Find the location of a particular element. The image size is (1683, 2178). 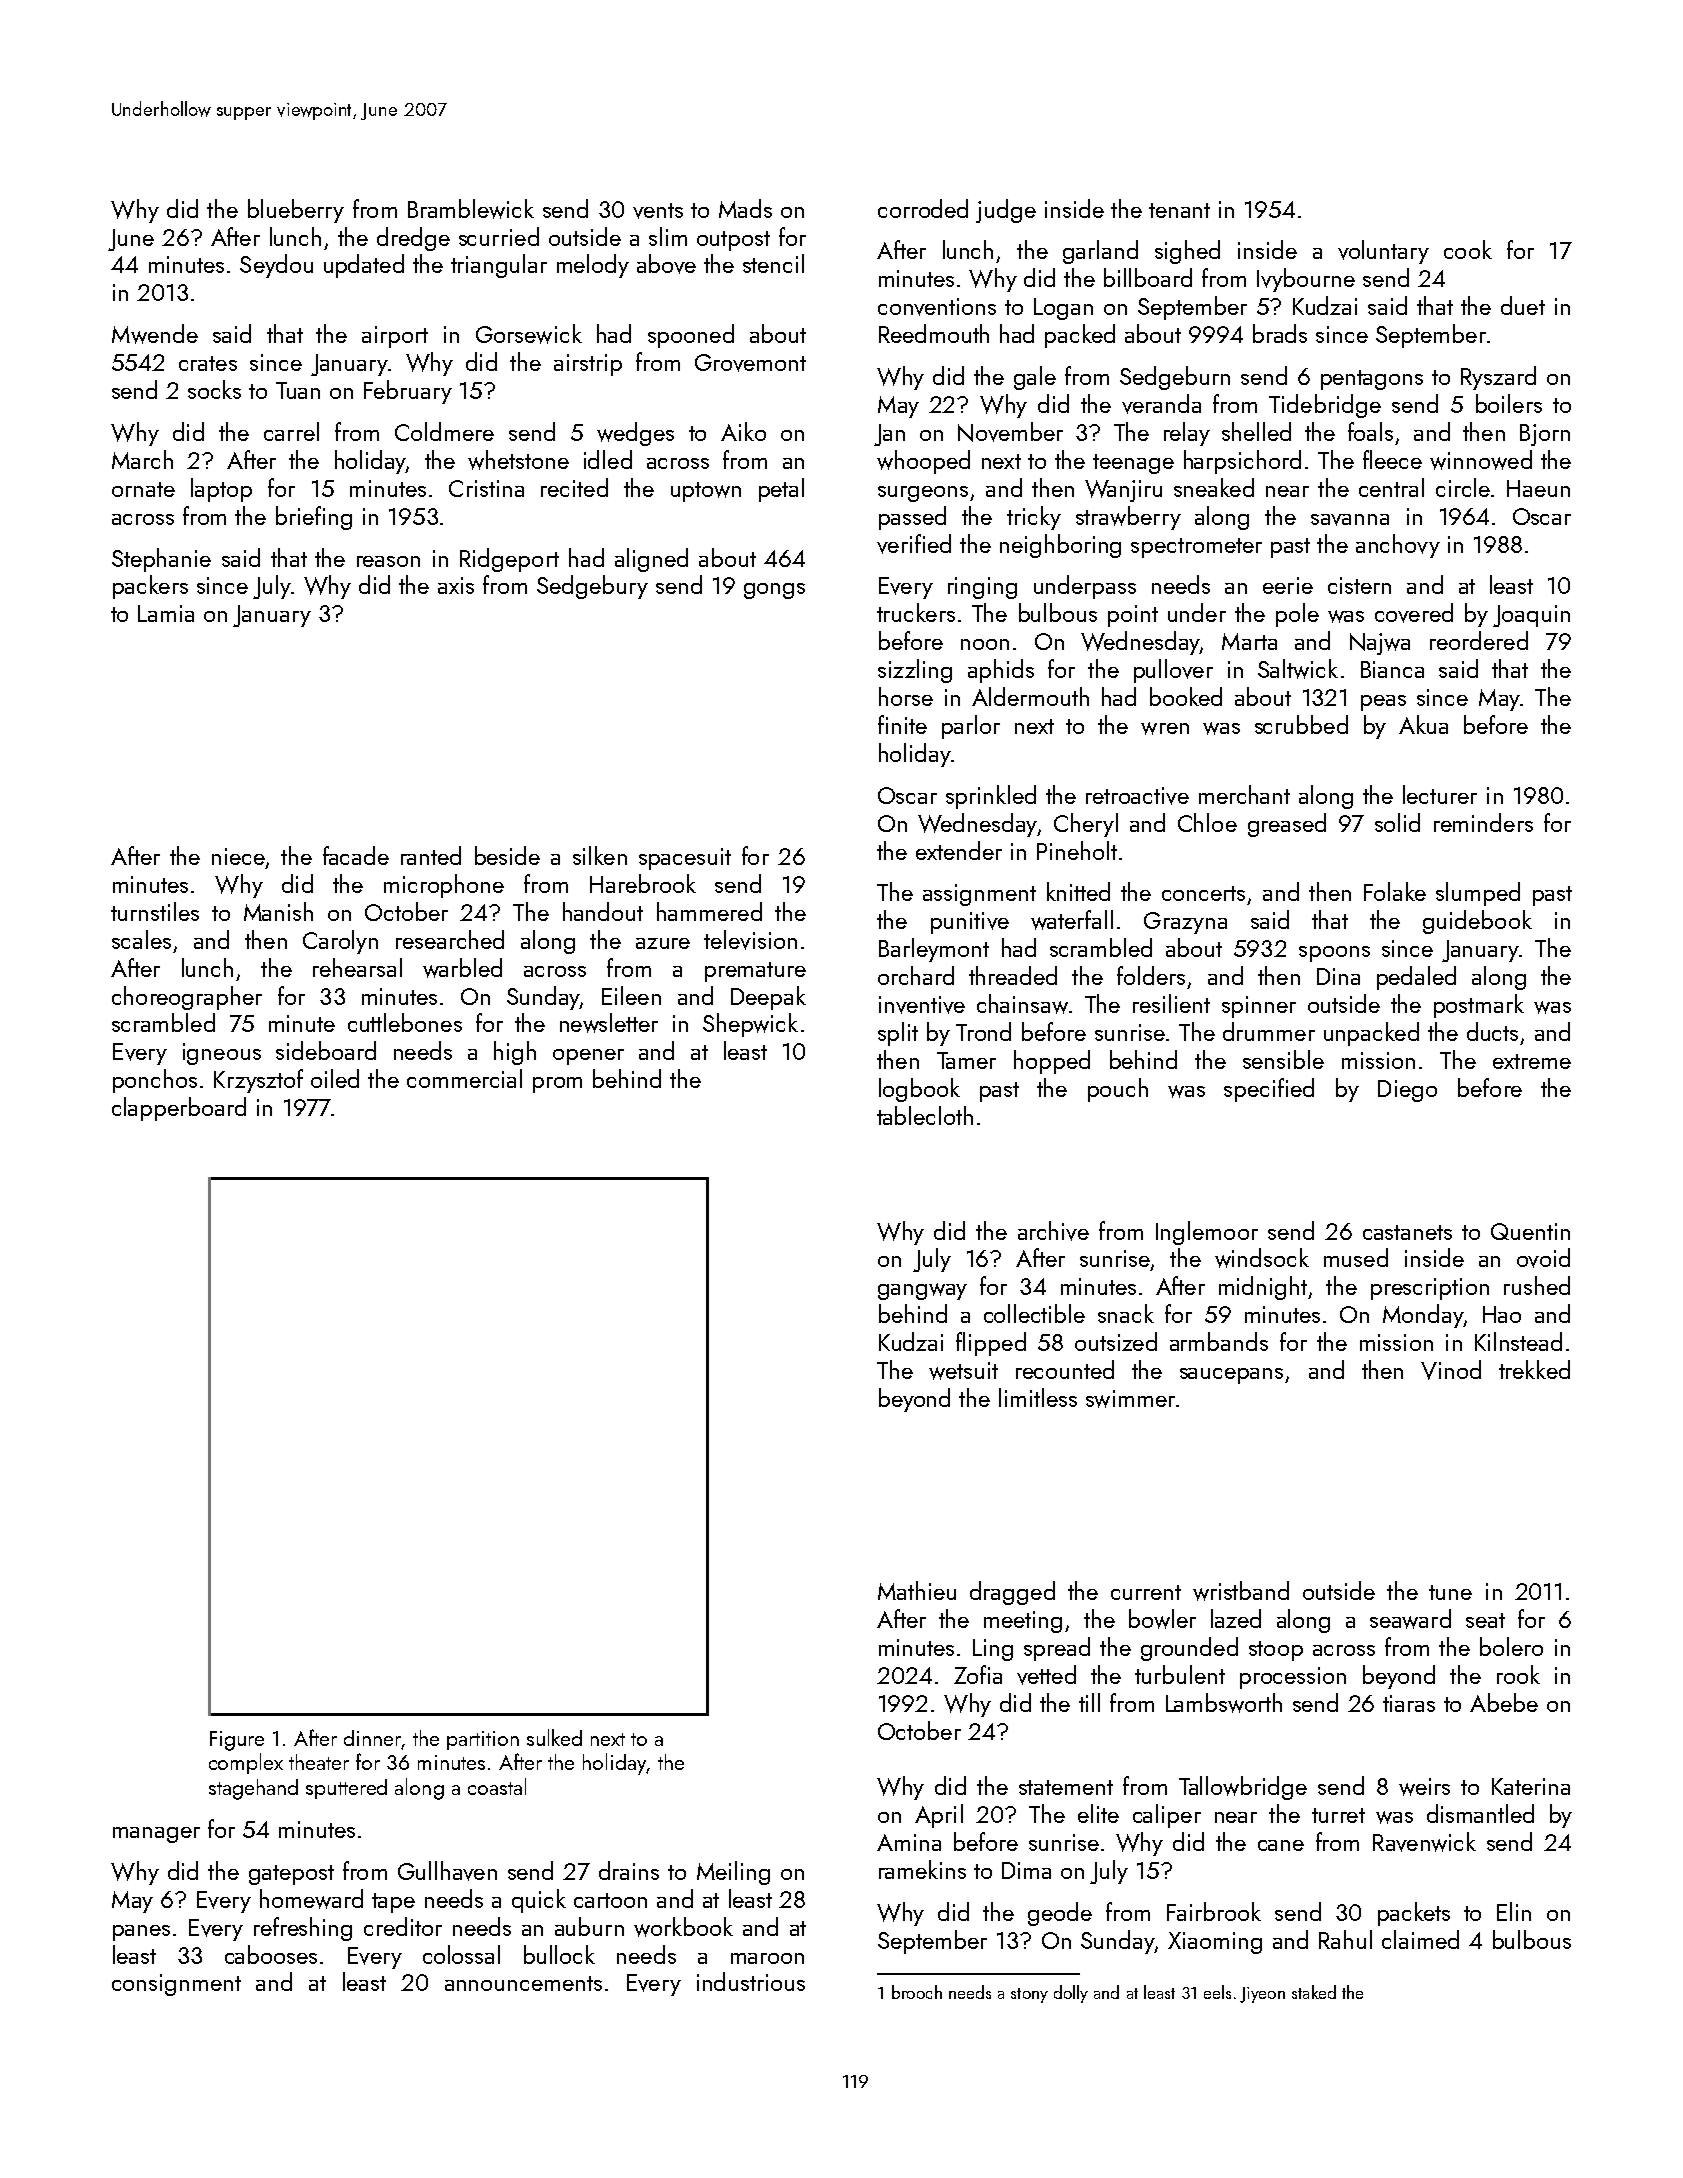

laptop is located at coordinates (221, 490).
